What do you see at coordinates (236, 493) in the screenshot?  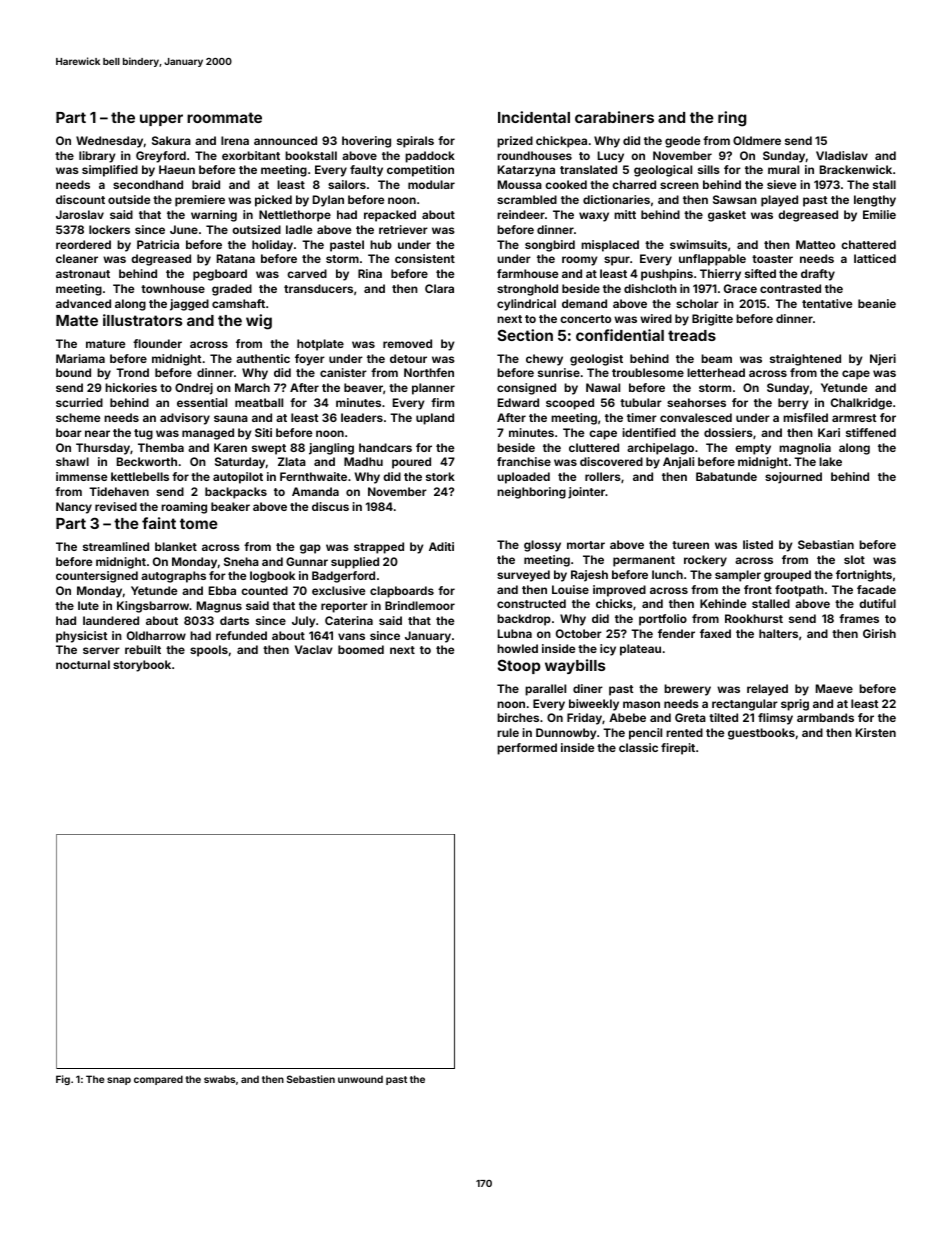 I see `backpacks` at bounding box center [236, 493].
